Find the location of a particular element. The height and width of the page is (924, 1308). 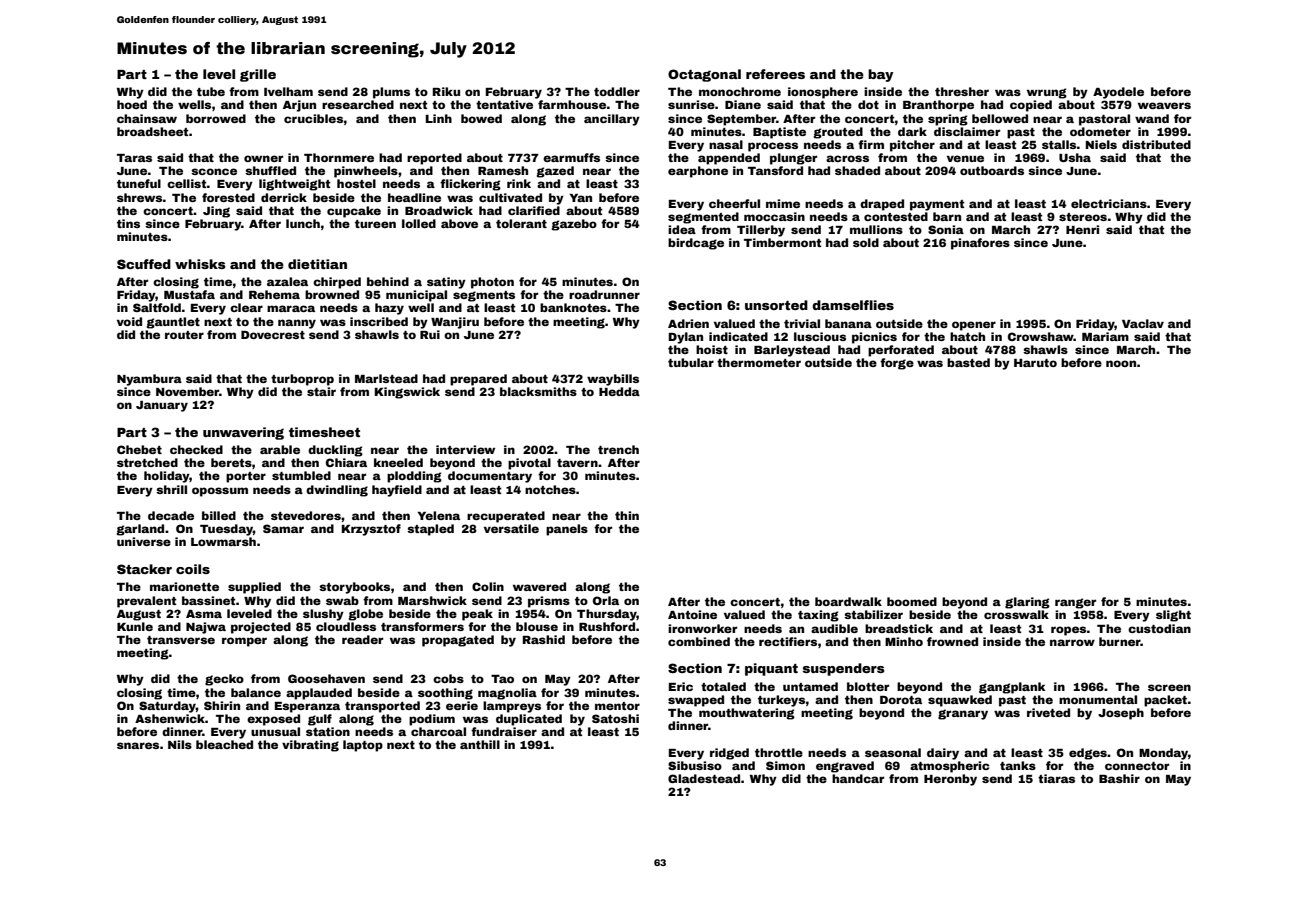

bleached is located at coordinates (224, 744).
